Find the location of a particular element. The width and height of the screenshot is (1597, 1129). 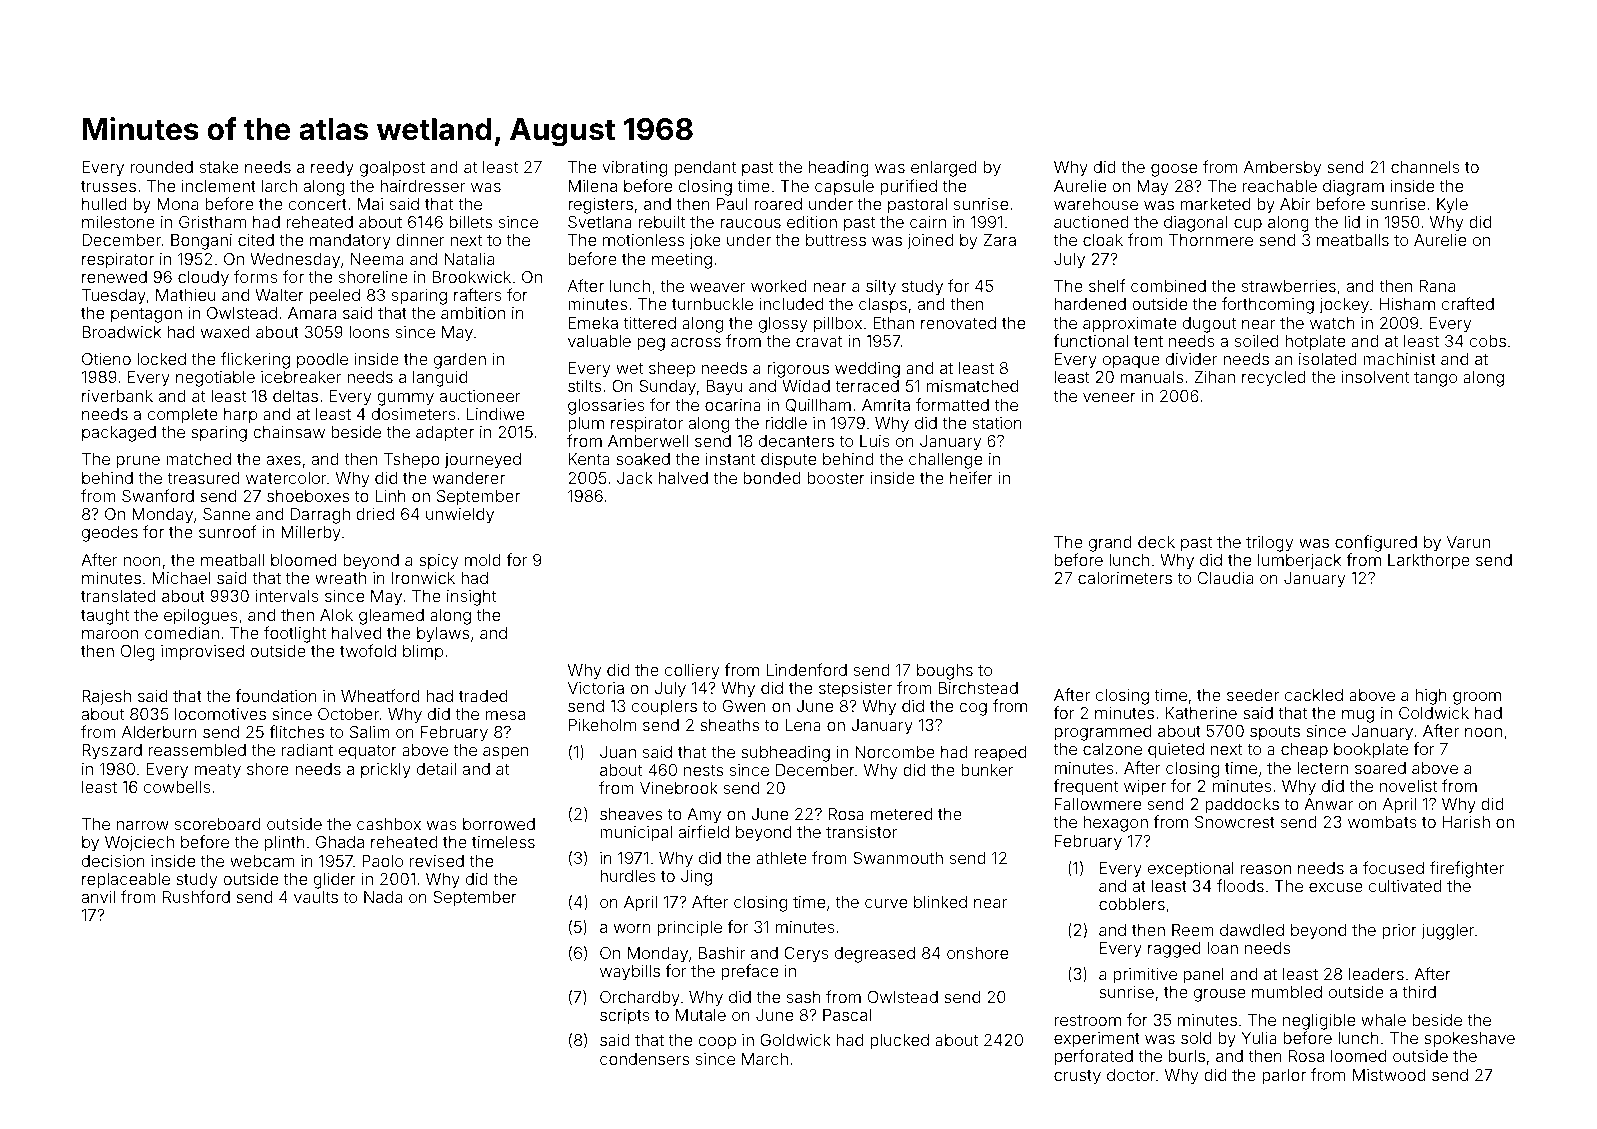

March is located at coordinates (765, 1059).
